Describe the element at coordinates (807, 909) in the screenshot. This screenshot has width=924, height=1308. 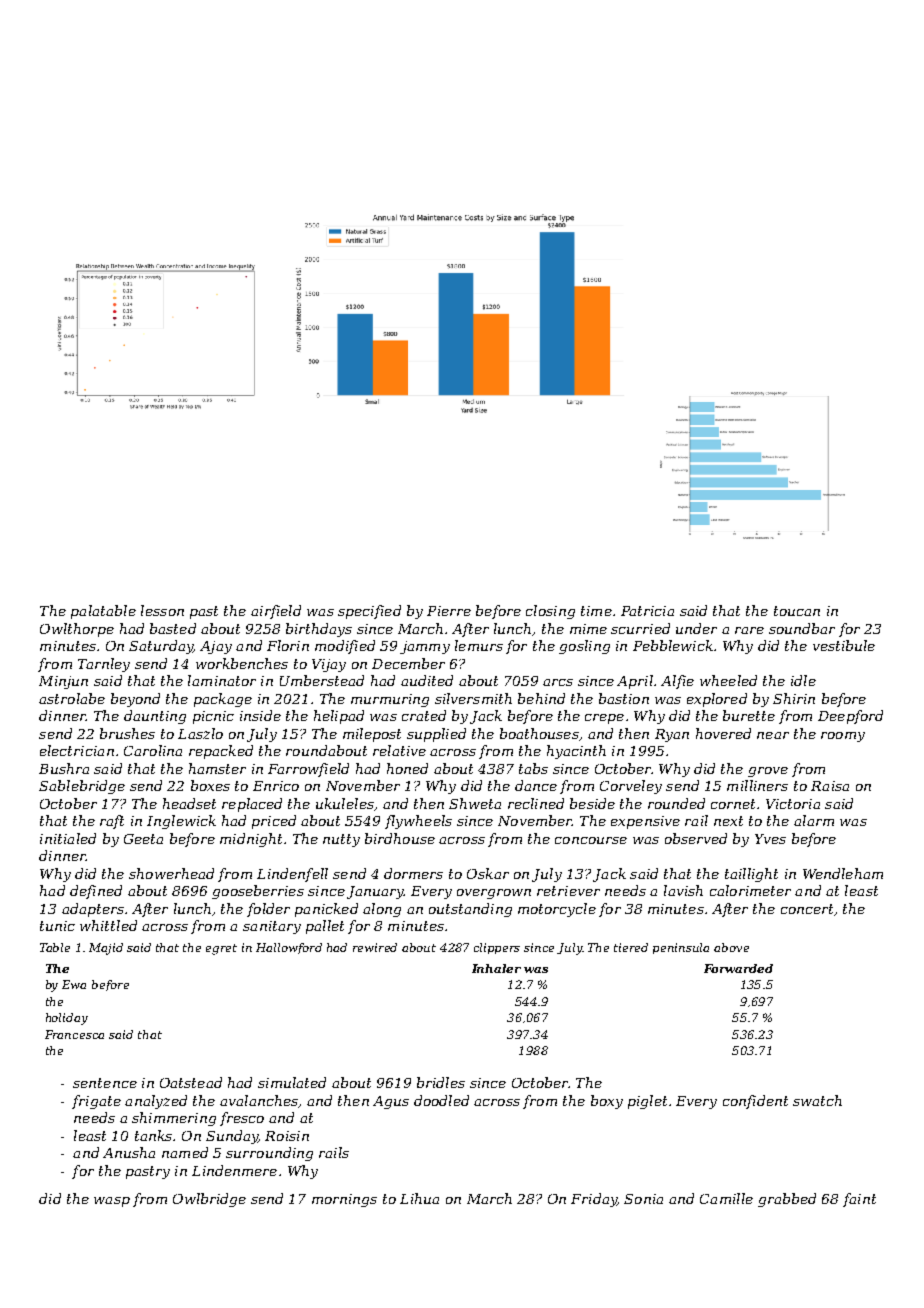
I see `concert` at that location.
